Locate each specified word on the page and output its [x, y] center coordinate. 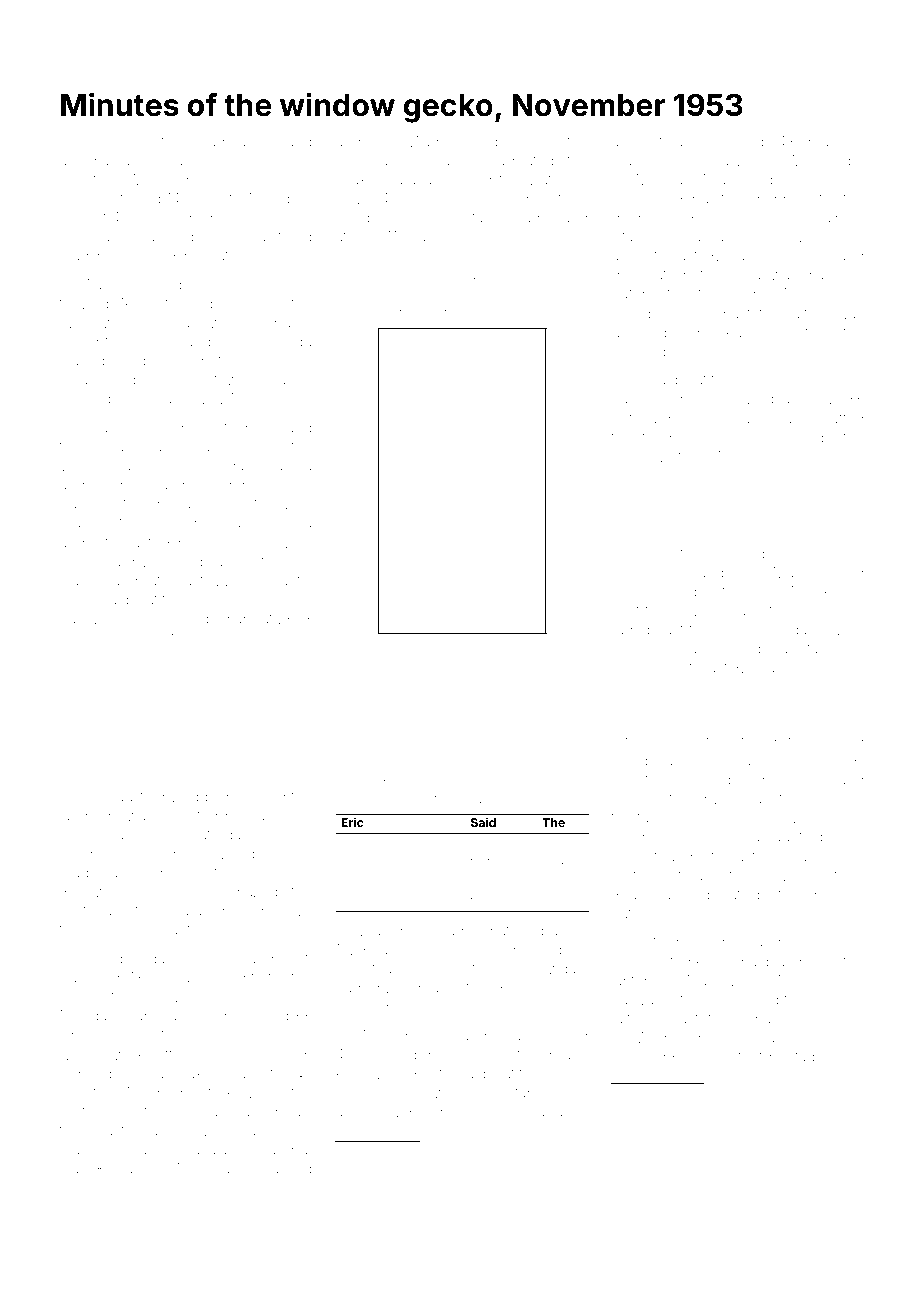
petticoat [473, 1168]
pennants [276, 581]
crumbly [87, 525]
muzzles [700, 611]
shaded [739, 141]
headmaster [231, 141]
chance [230, 1169]
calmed [473, 141]
